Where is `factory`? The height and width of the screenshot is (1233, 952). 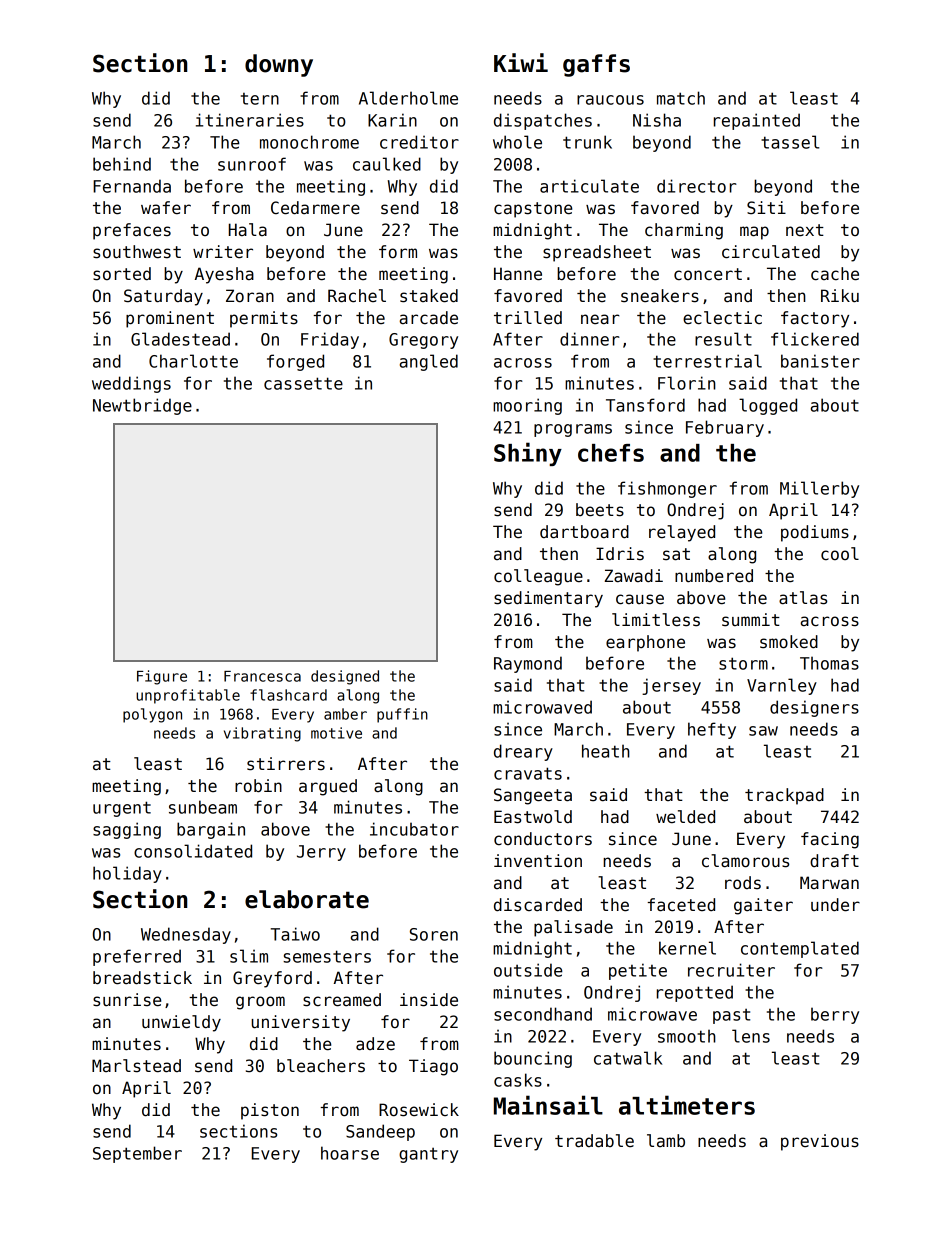
factory is located at coordinates (815, 319).
